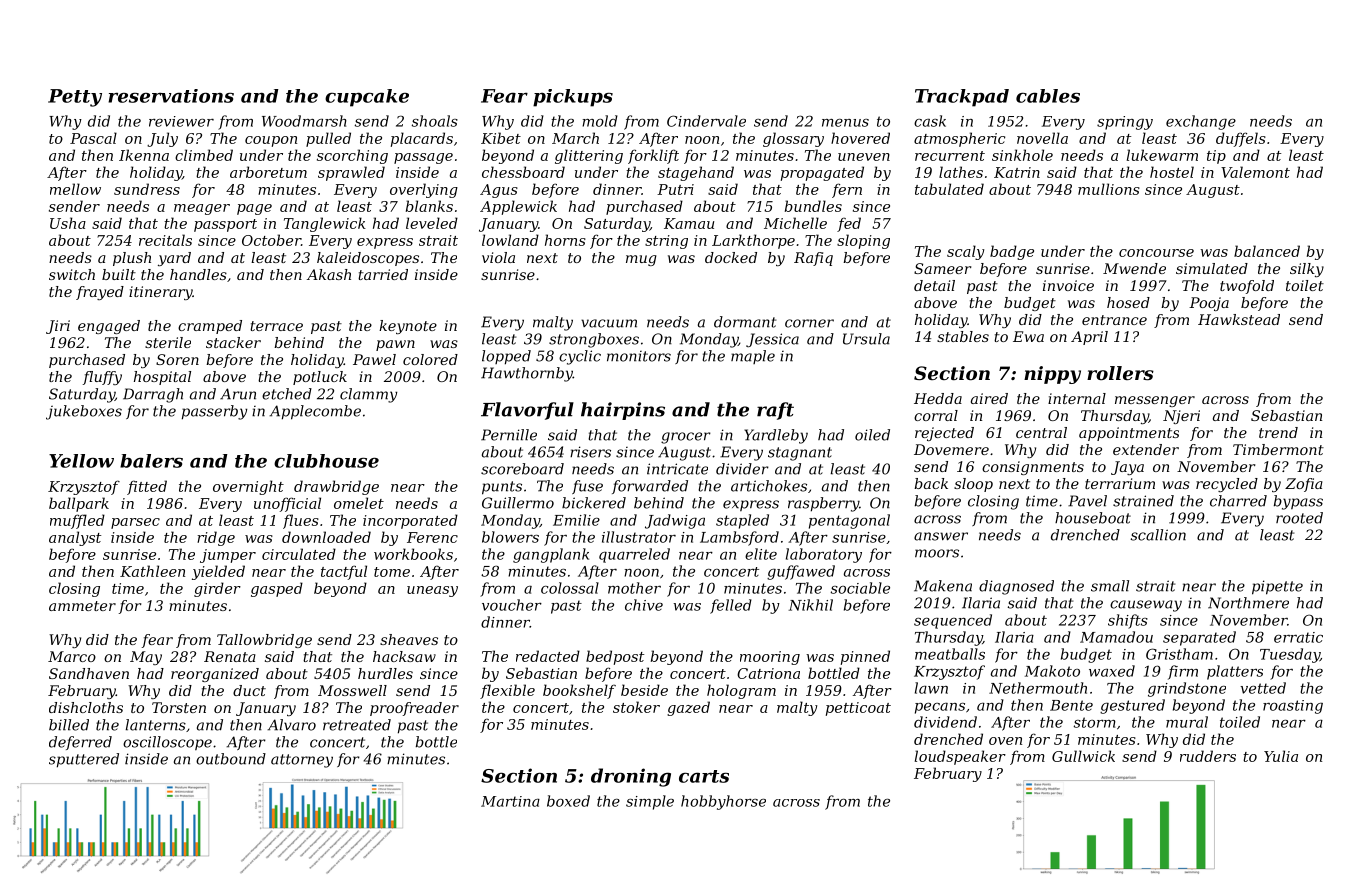 The image size is (1372, 887). Describe the element at coordinates (1048, 96) in the page. I see `cables` at that location.
